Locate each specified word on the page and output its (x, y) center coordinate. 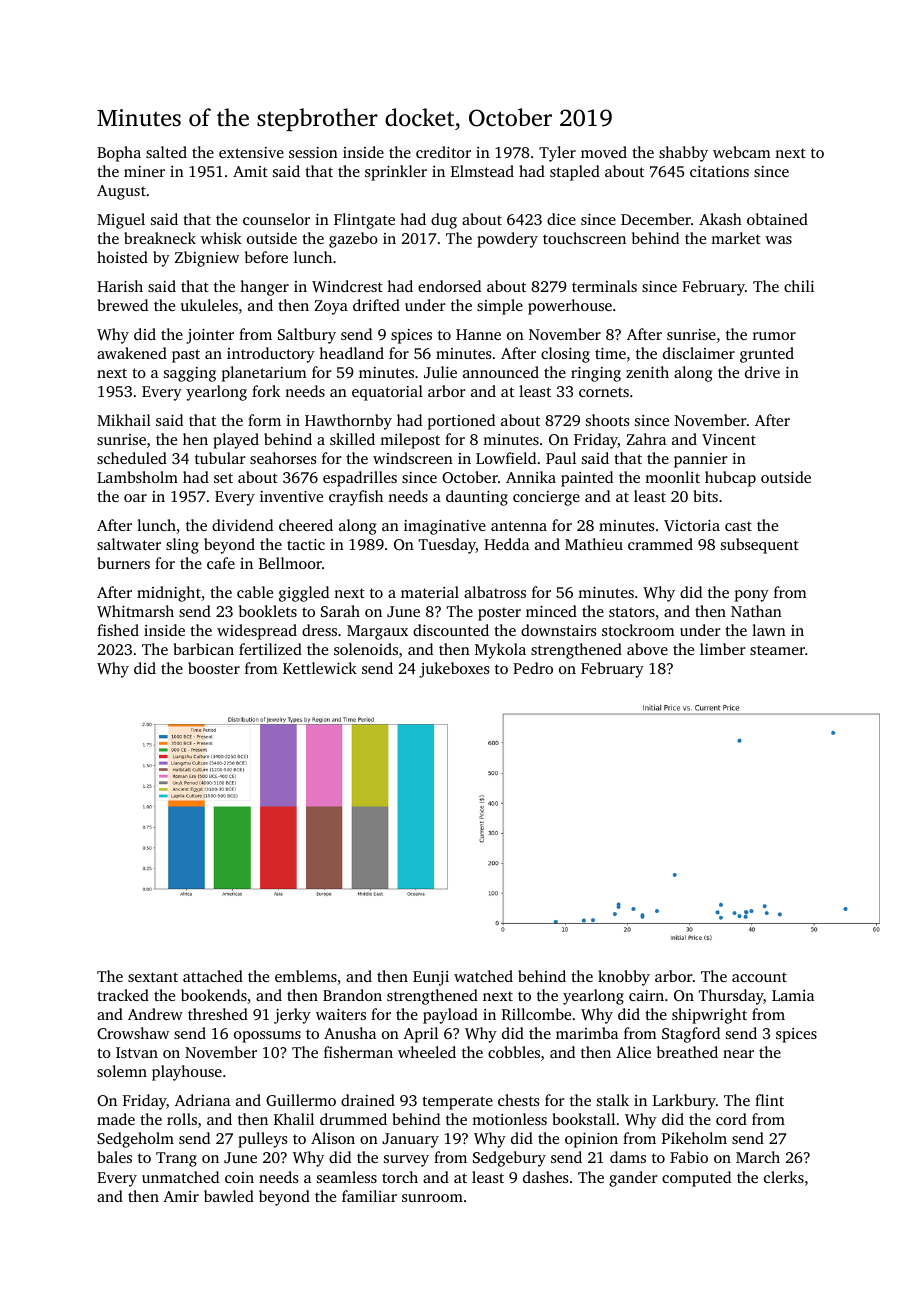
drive (762, 372)
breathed (687, 1052)
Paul (561, 458)
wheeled (427, 1052)
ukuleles (209, 305)
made (116, 1119)
